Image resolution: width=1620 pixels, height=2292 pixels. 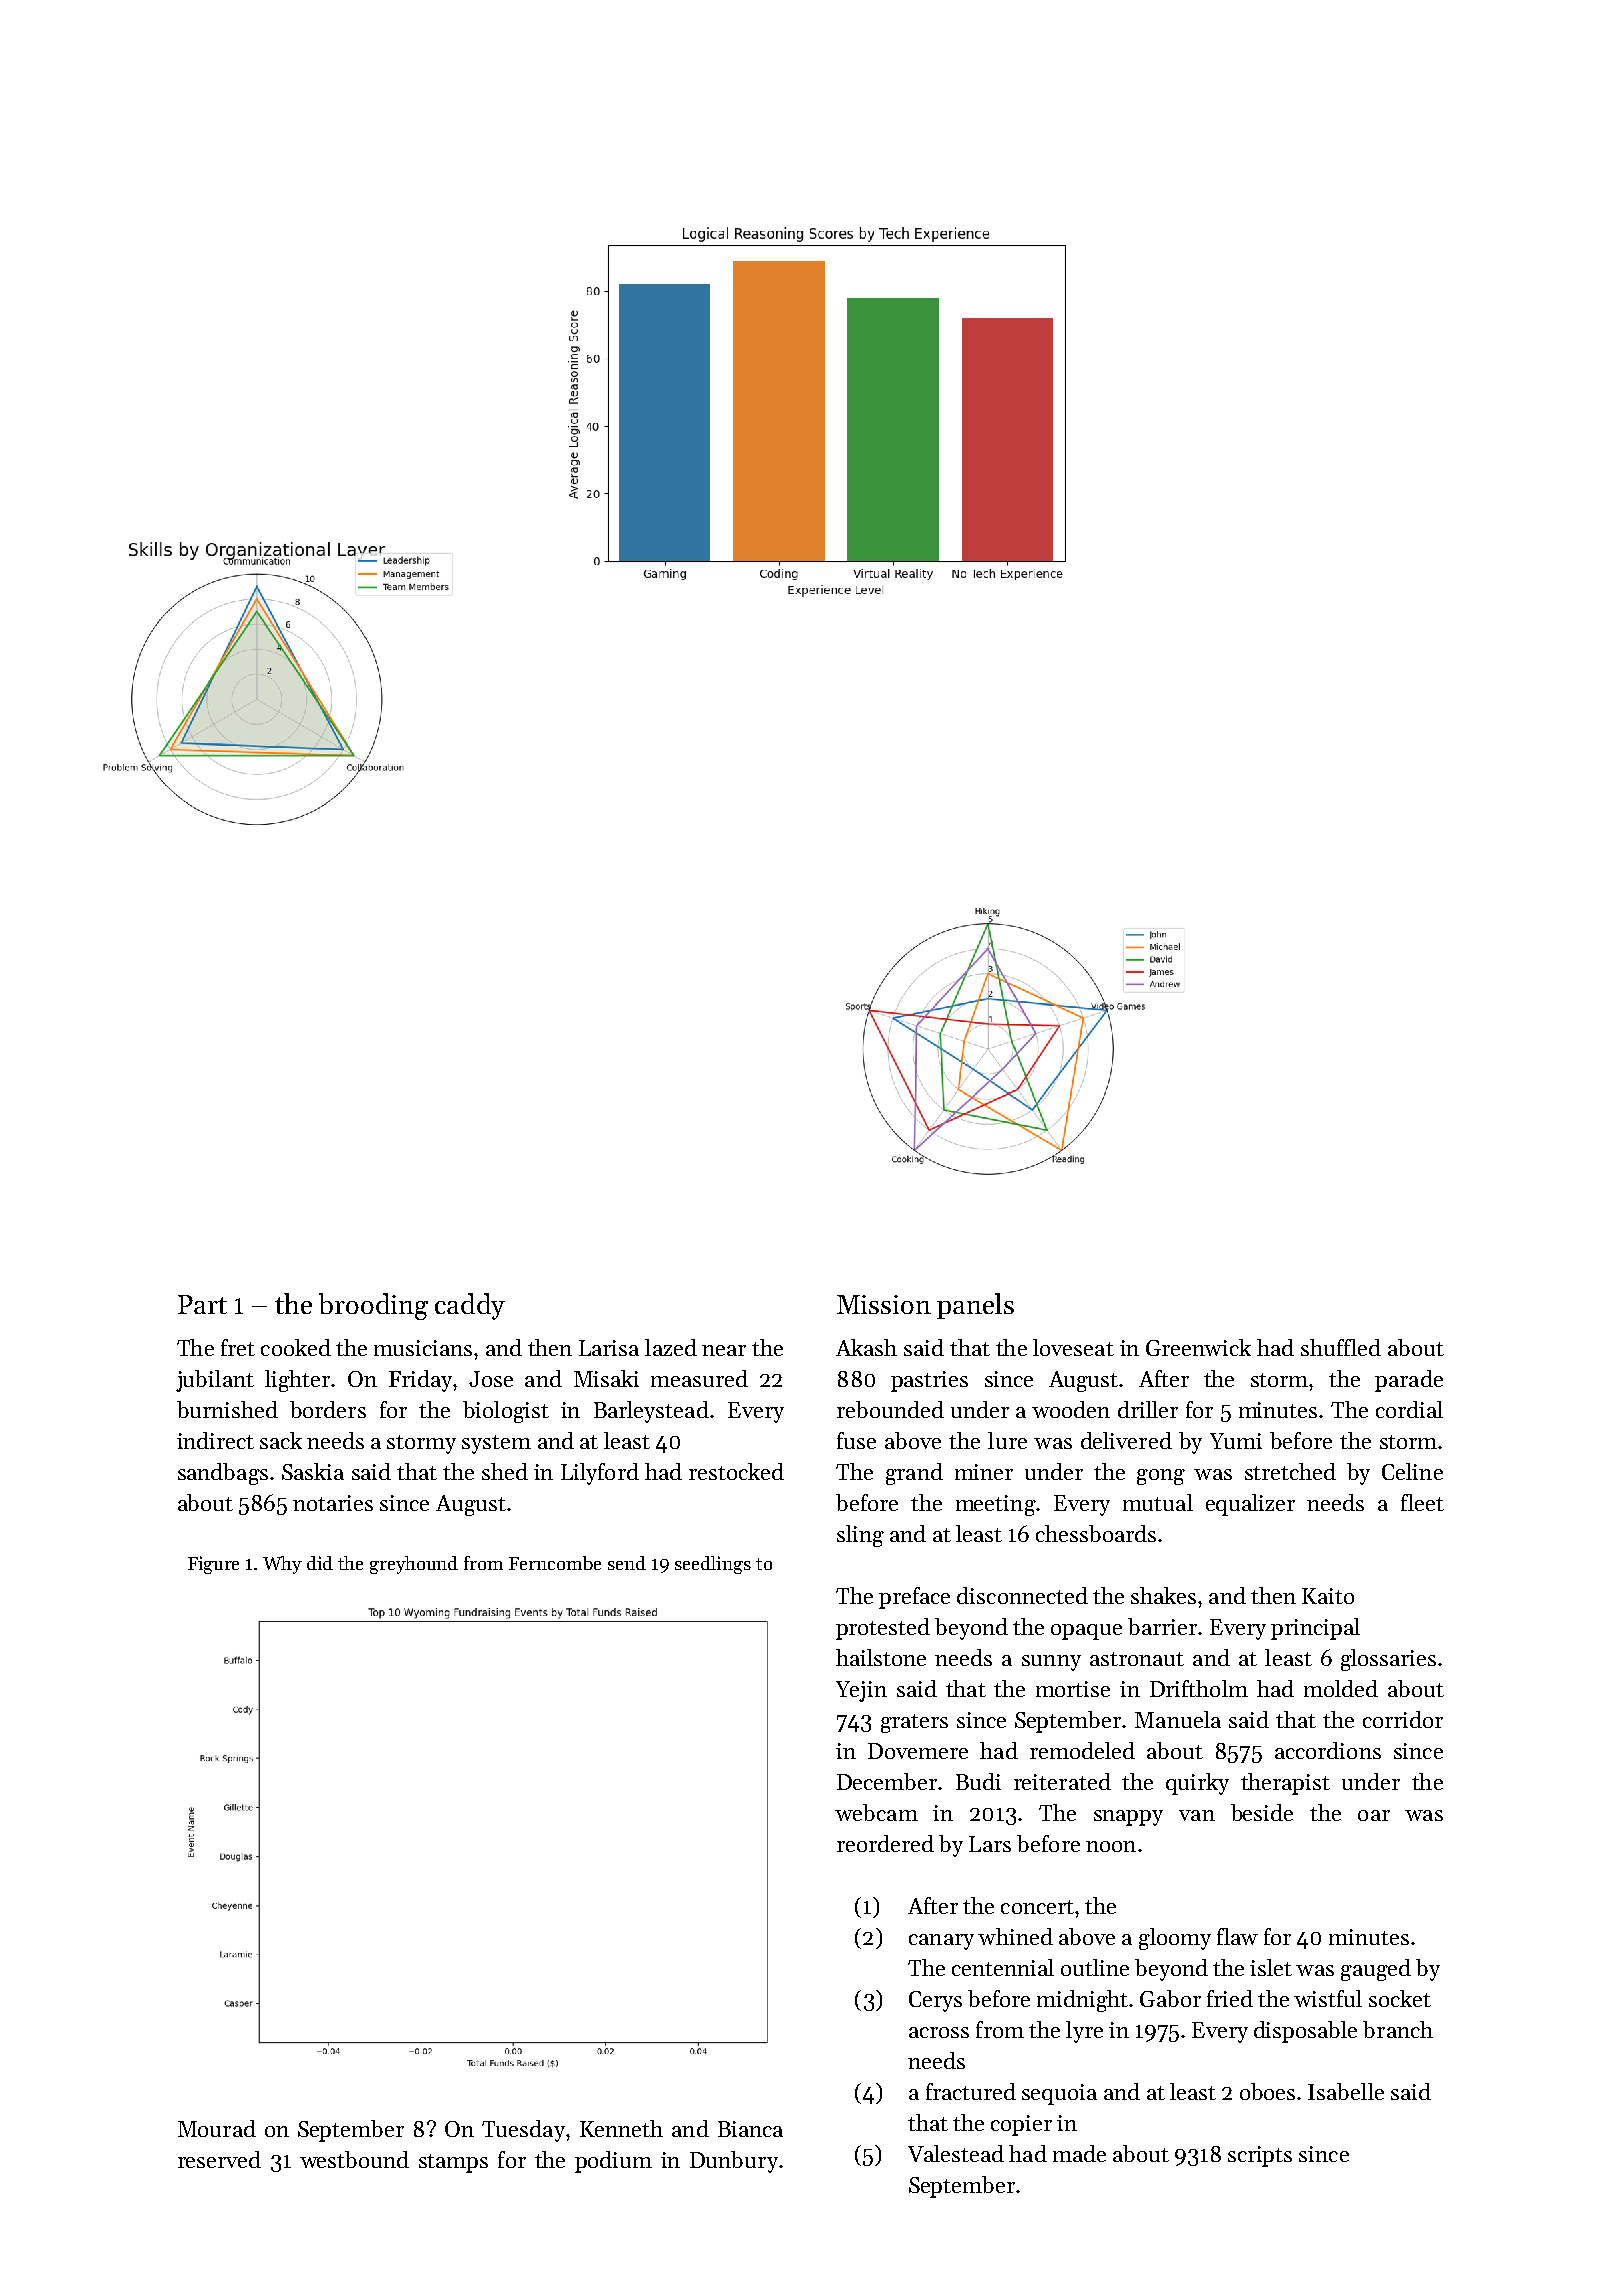 What do you see at coordinates (217, 2128) in the screenshot?
I see `Mourad` at bounding box center [217, 2128].
